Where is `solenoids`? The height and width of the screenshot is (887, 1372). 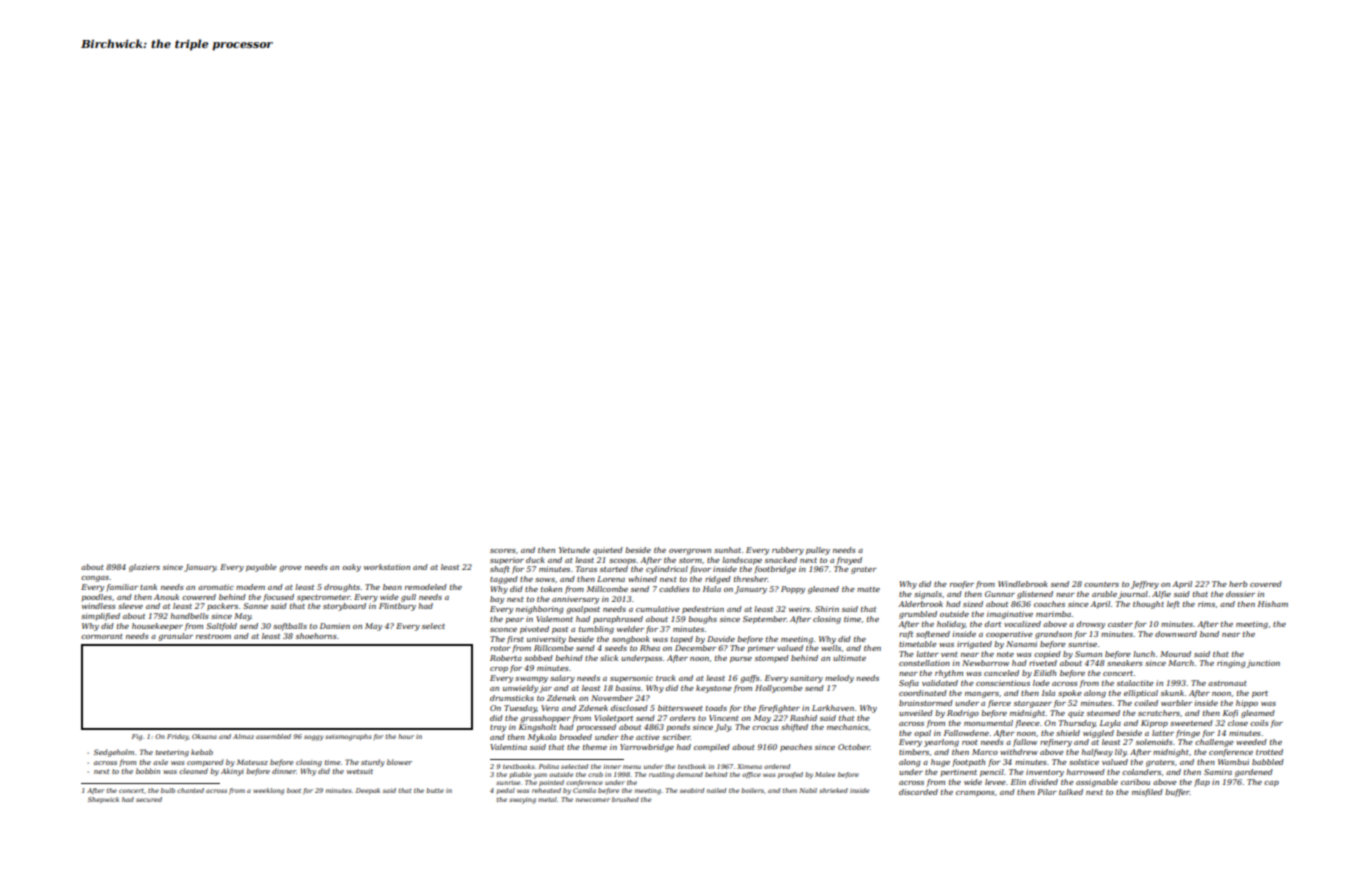
solenoids is located at coordinates (1154, 742).
